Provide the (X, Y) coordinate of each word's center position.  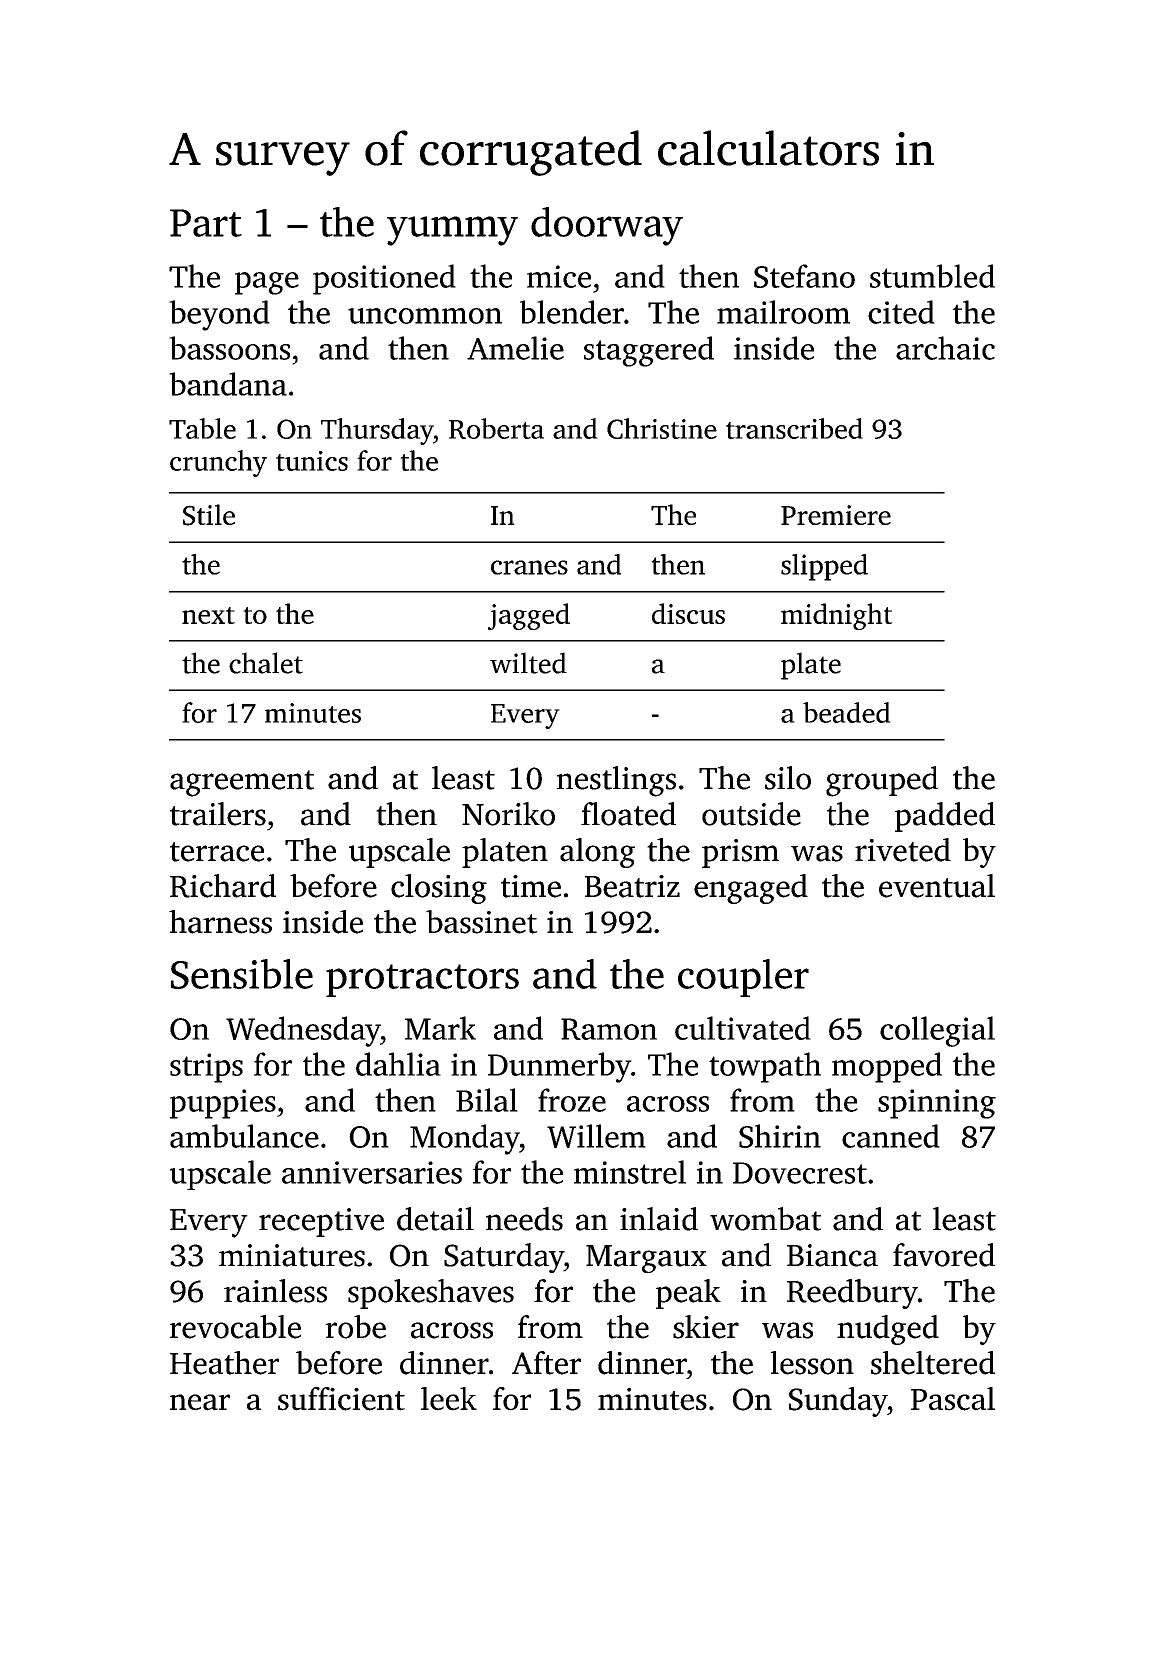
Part (206, 223)
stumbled (932, 276)
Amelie (515, 348)
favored (944, 1255)
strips (206, 1068)
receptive (321, 1222)
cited (901, 312)
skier (706, 1327)
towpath (765, 1067)
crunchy (218, 463)
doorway (607, 226)
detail (435, 1219)
